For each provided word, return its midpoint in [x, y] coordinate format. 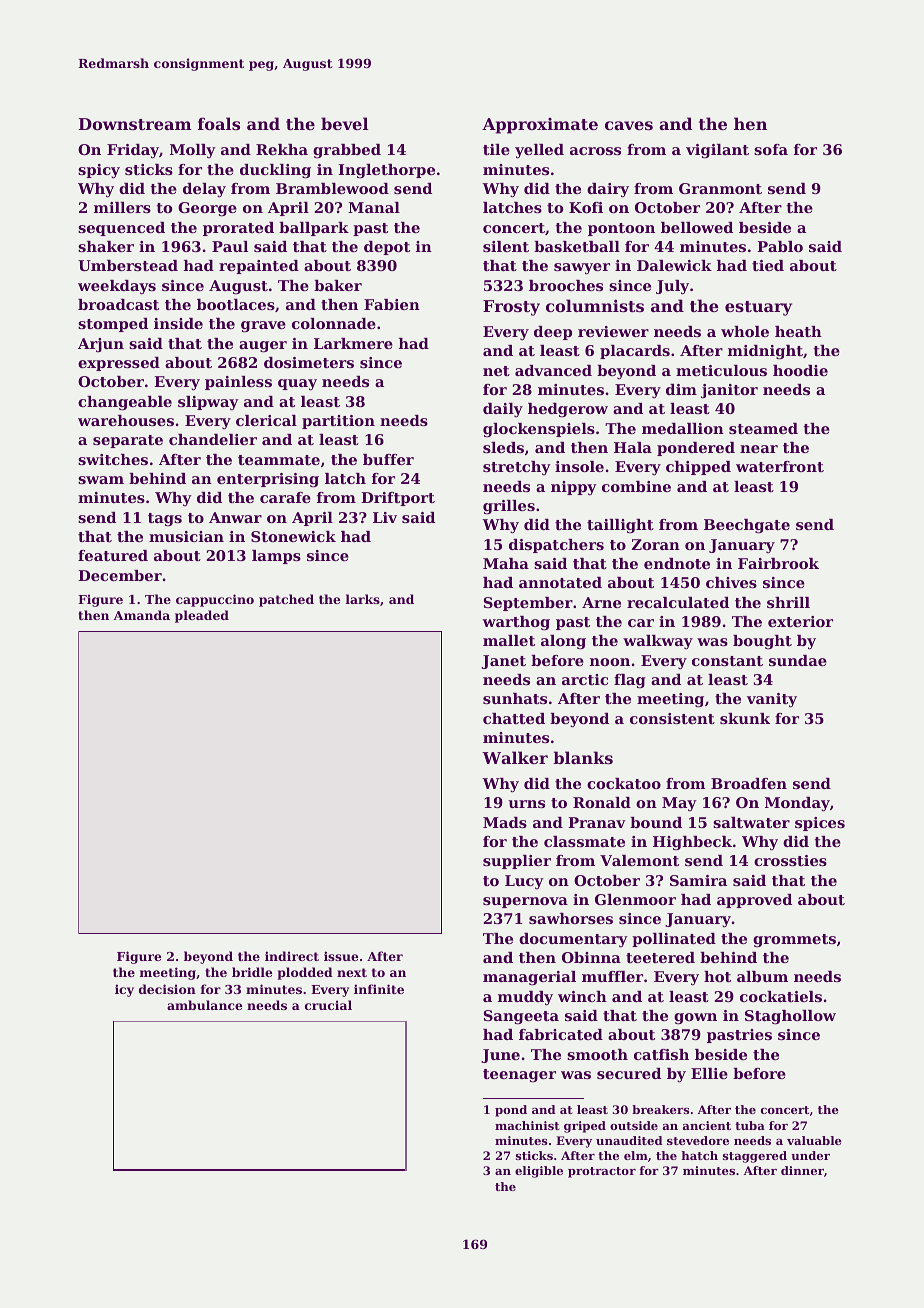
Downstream [135, 124]
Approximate [540, 126]
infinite [379, 989]
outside [634, 1125]
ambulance [204, 1005]
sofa [771, 149]
